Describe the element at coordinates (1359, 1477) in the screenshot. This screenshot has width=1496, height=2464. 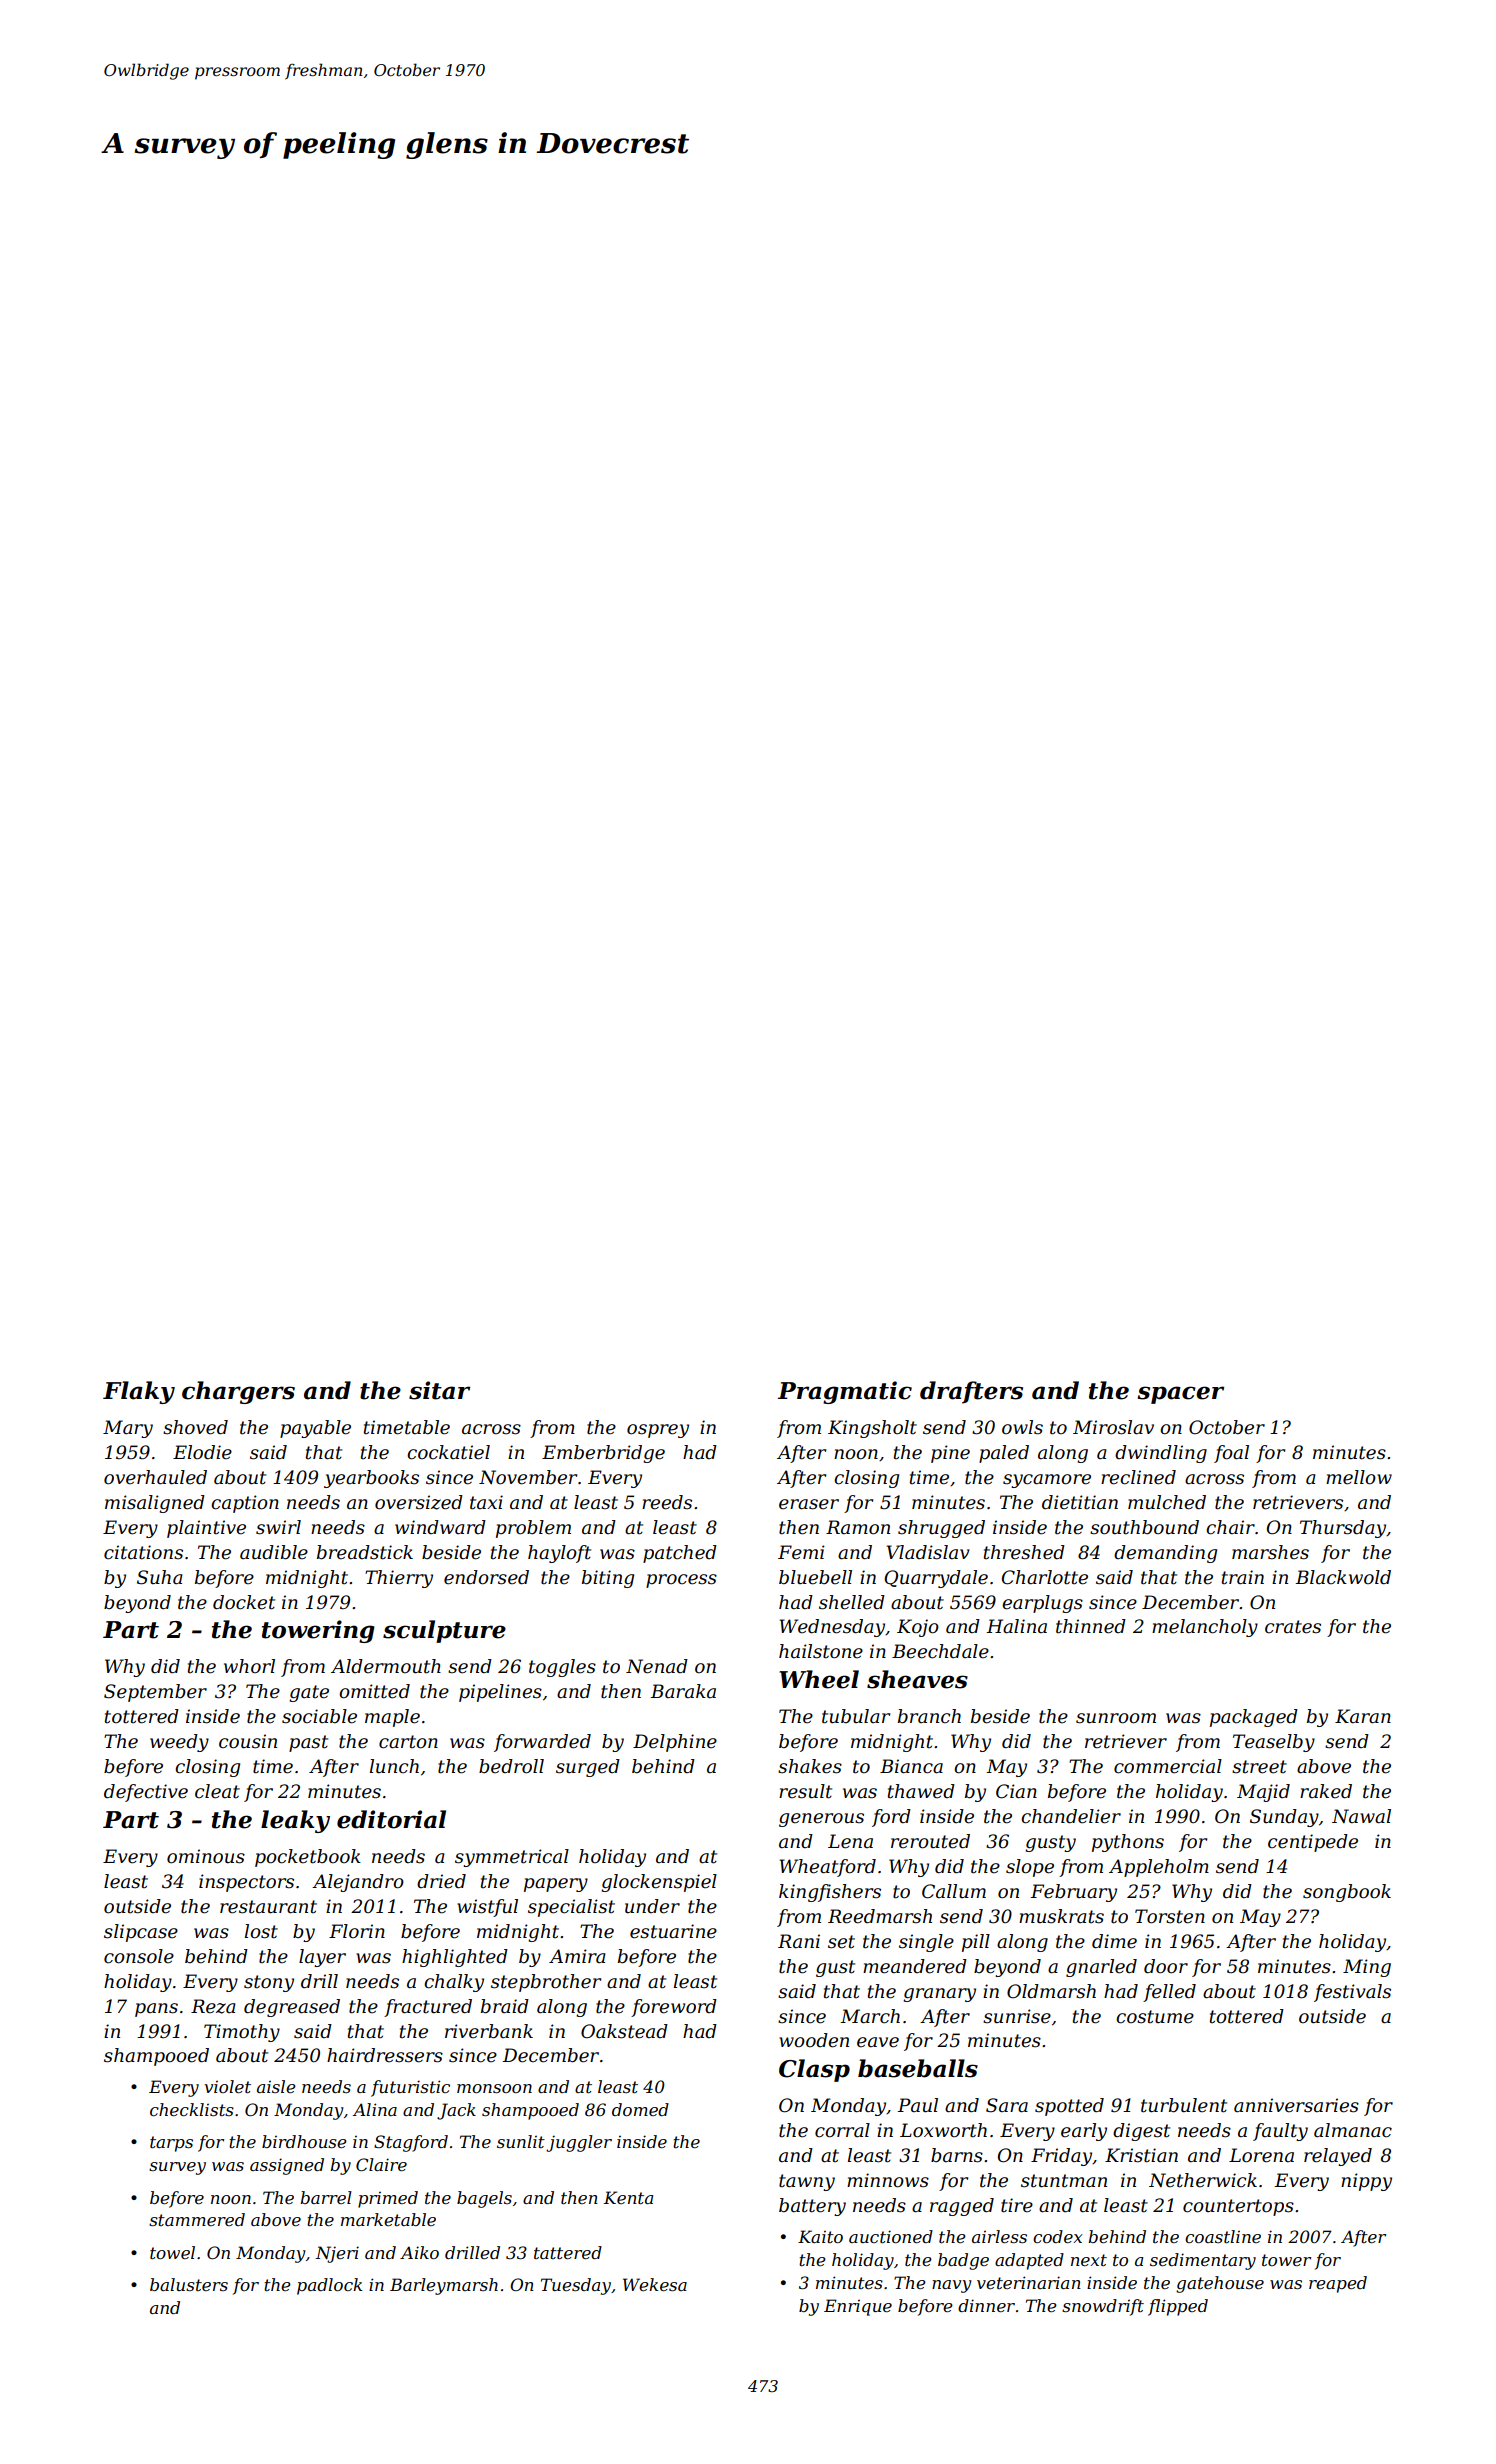
I see `mellow` at that location.
